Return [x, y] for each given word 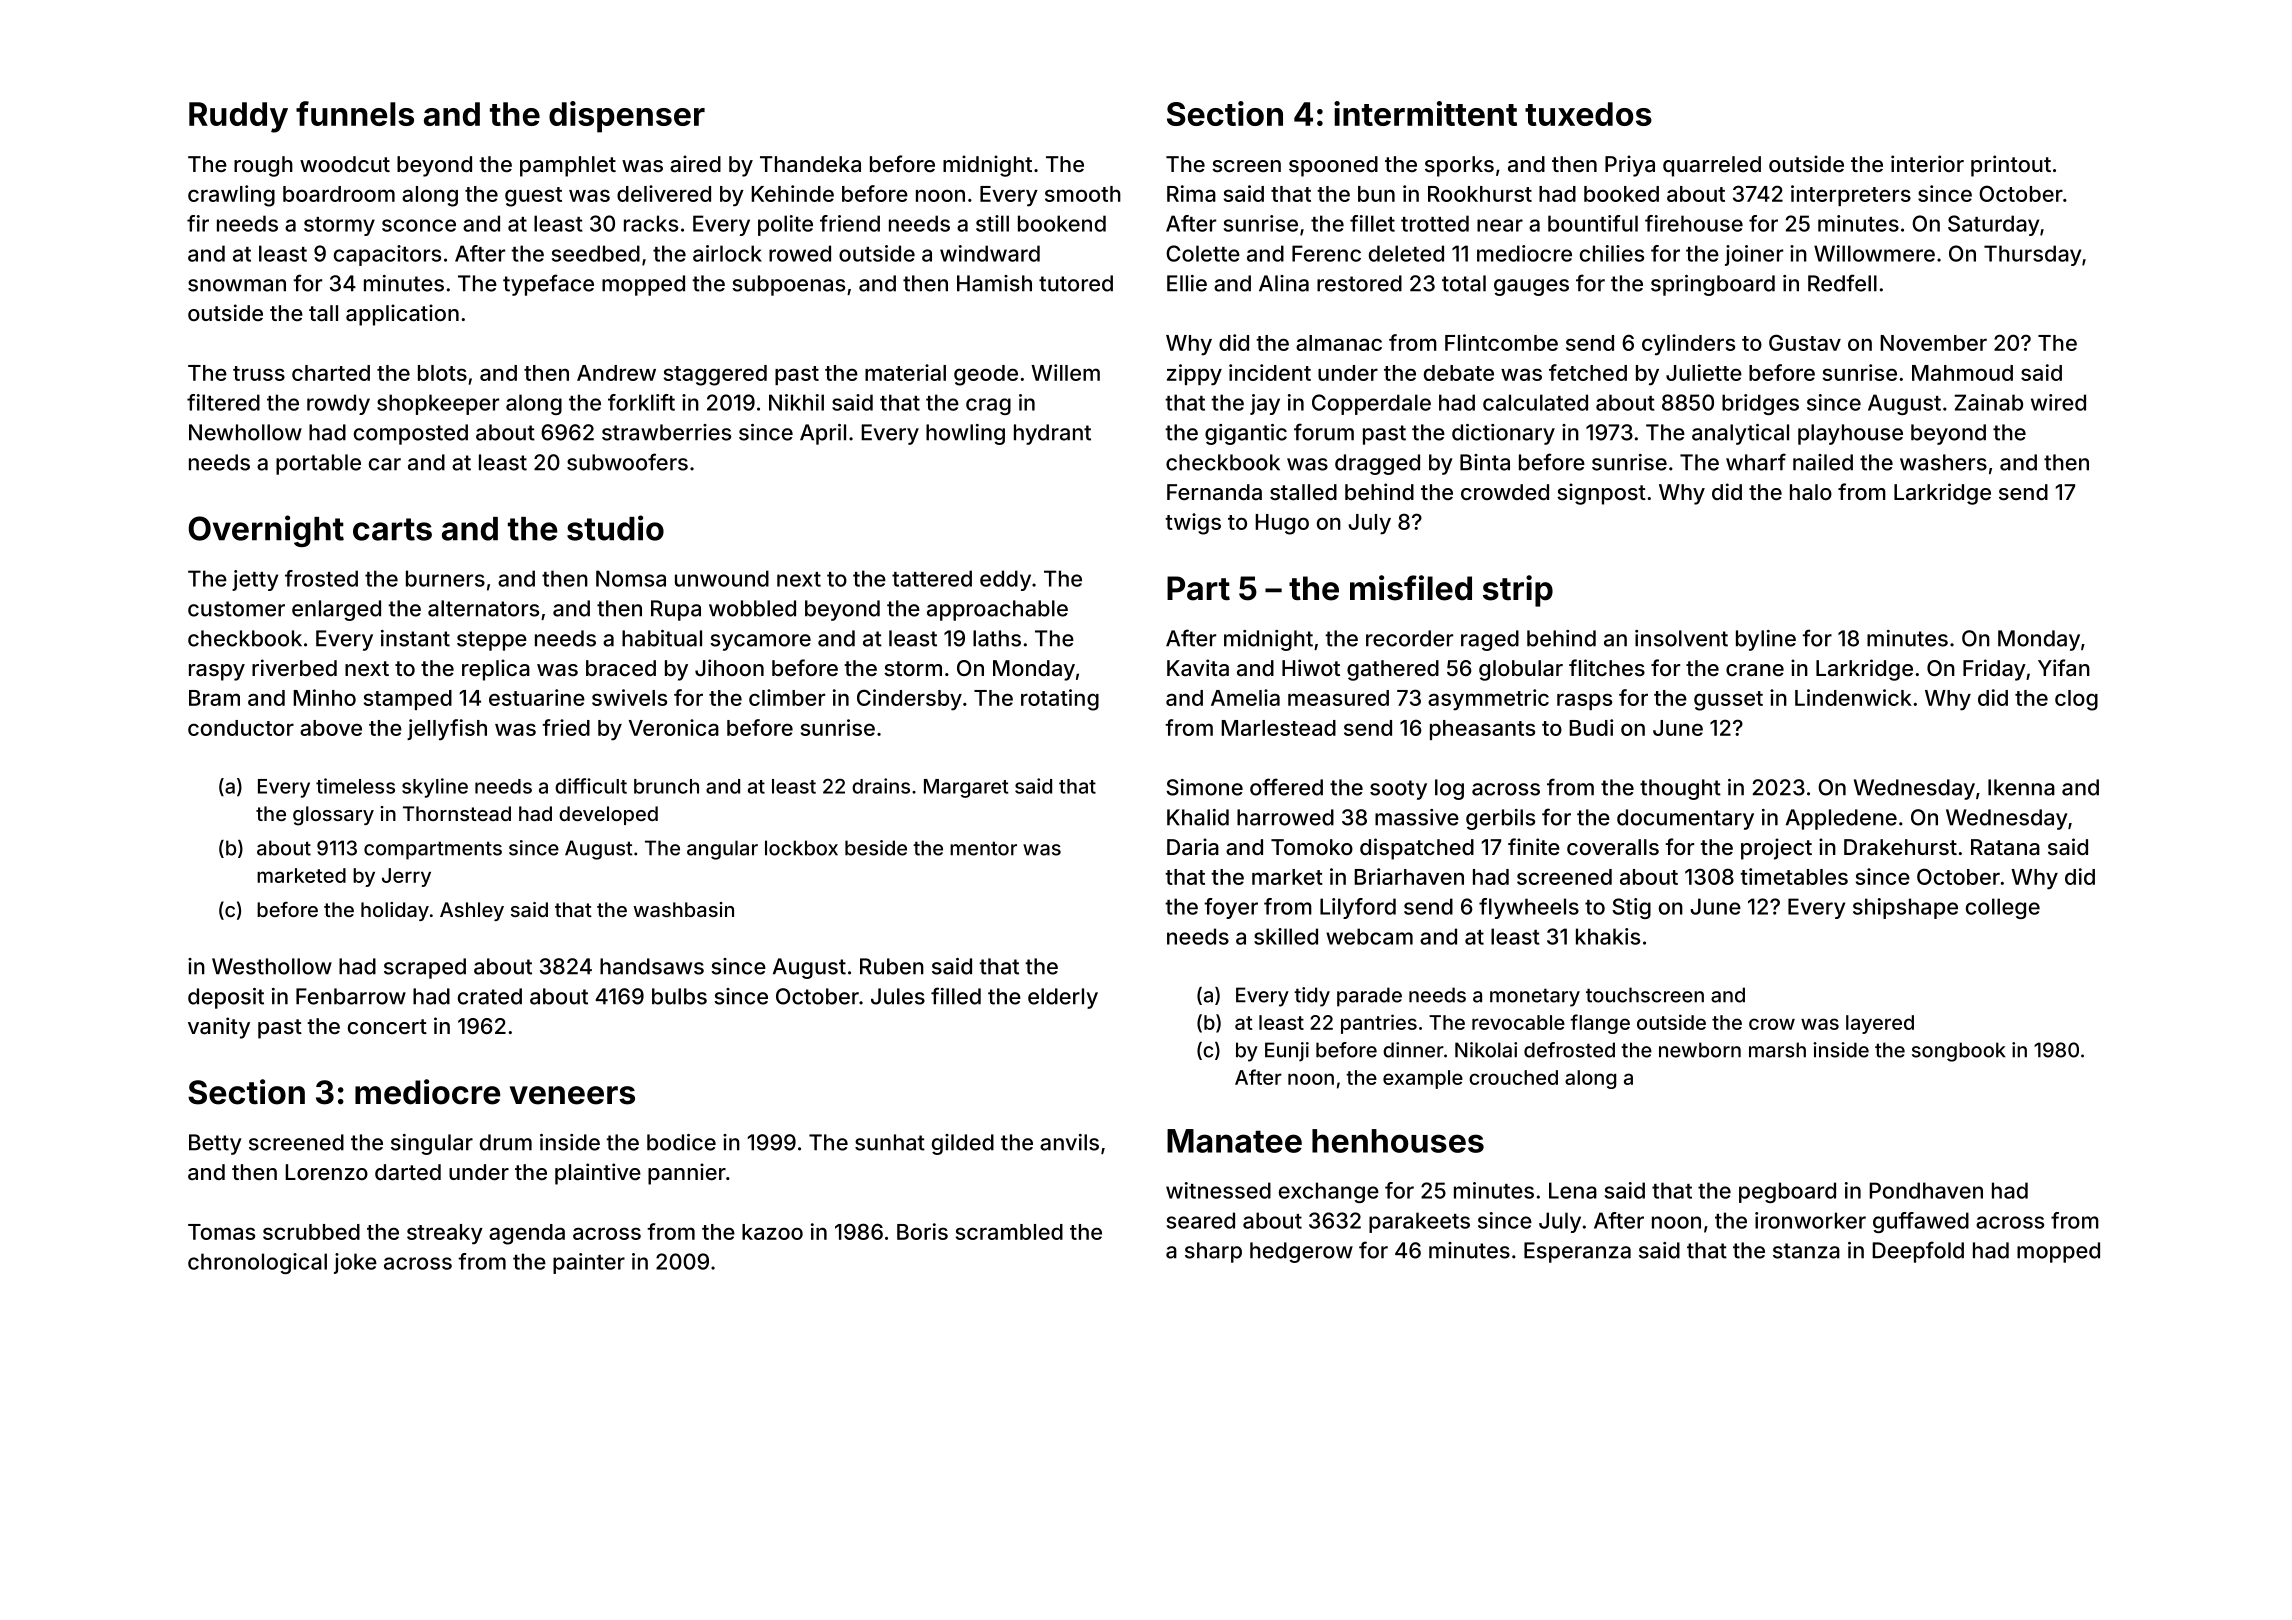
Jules [898, 996]
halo [1811, 492]
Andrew [616, 373]
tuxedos [1588, 114]
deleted [1406, 253]
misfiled [1411, 588]
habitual [662, 638]
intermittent [1425, 113]
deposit [226, 998]
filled [956, 996]
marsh [1777, 1050]
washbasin [683, 909]
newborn [1700, 1050]
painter [589, 1263]
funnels [355, 113]
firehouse [1694, 223]
